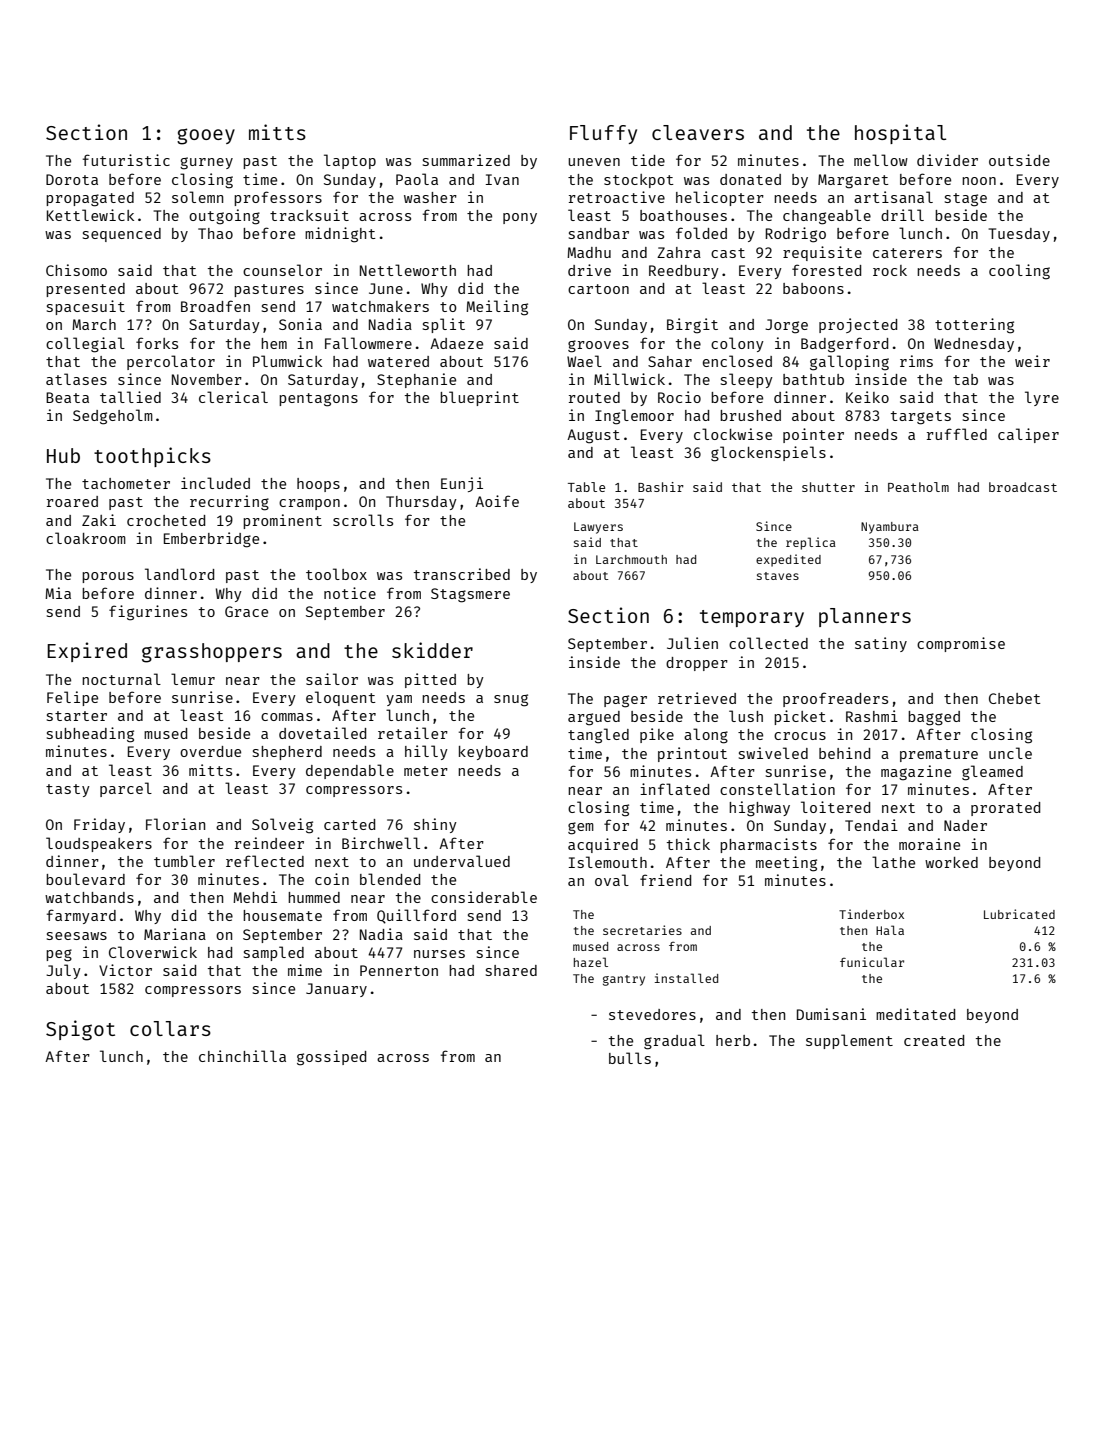 The height and width of the document is (1433, 1107). I want to click on tracksuit, so click(309, 215).
